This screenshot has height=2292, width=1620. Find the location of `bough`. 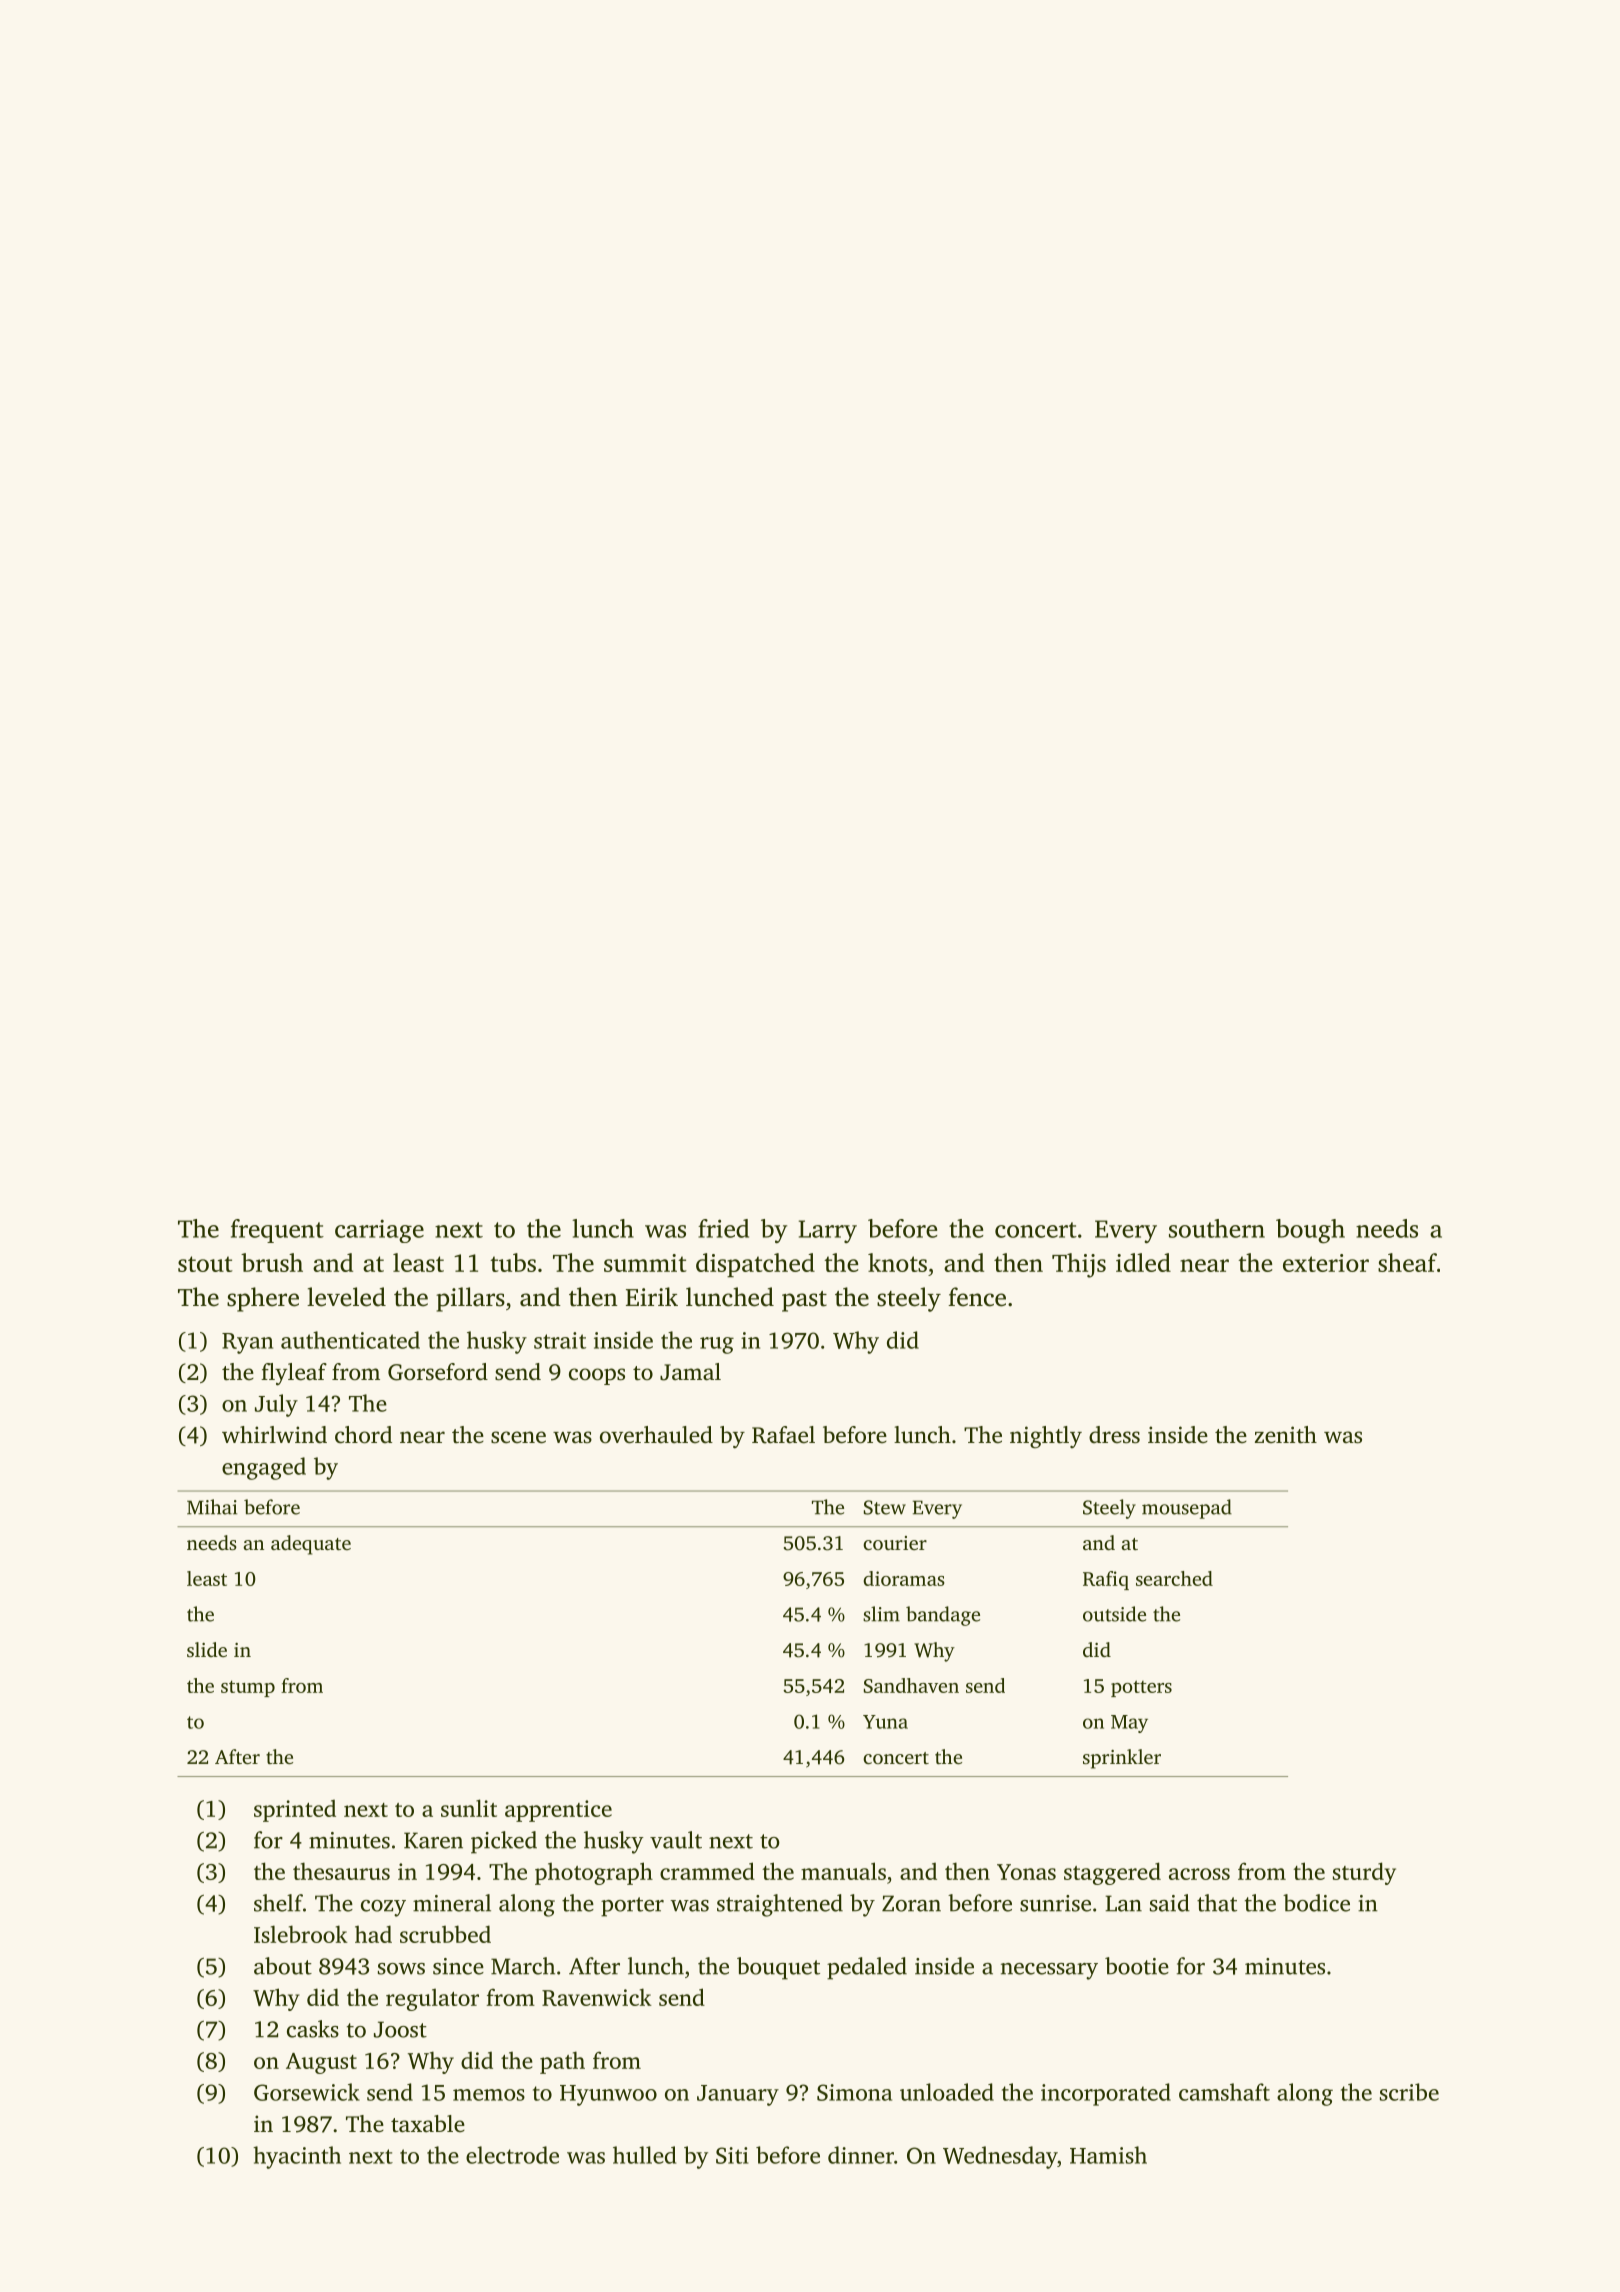

bough is located at coordinates (1310, 1231).
